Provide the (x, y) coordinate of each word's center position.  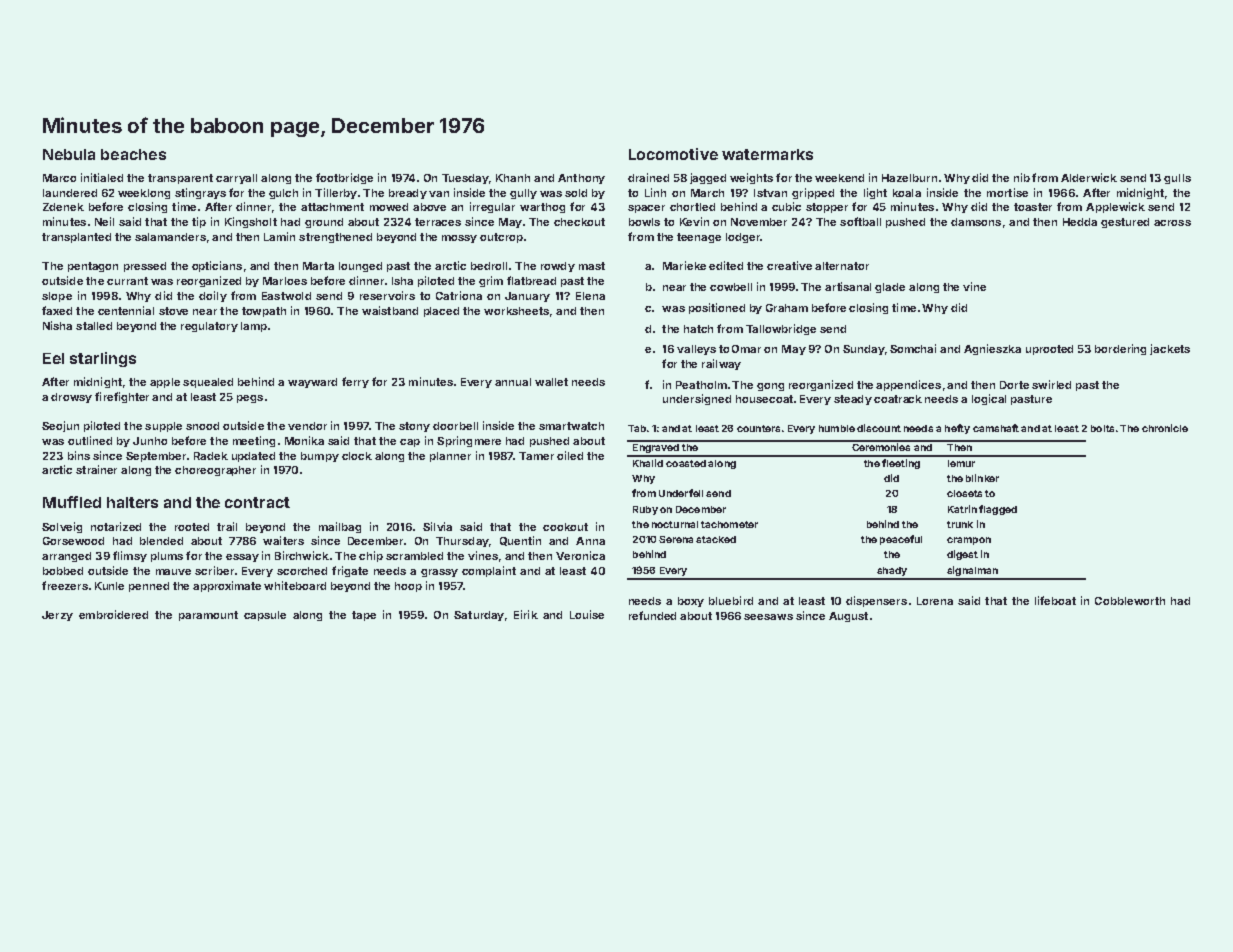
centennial (126, 310)
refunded (652, 615)
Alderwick (1089, 177)
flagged (998, 510)
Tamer (536, 456)
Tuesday (465, 179)
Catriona (459, 295)
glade (890, 288)
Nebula (69, 154)
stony (414, 427)
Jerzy (57, 616)
